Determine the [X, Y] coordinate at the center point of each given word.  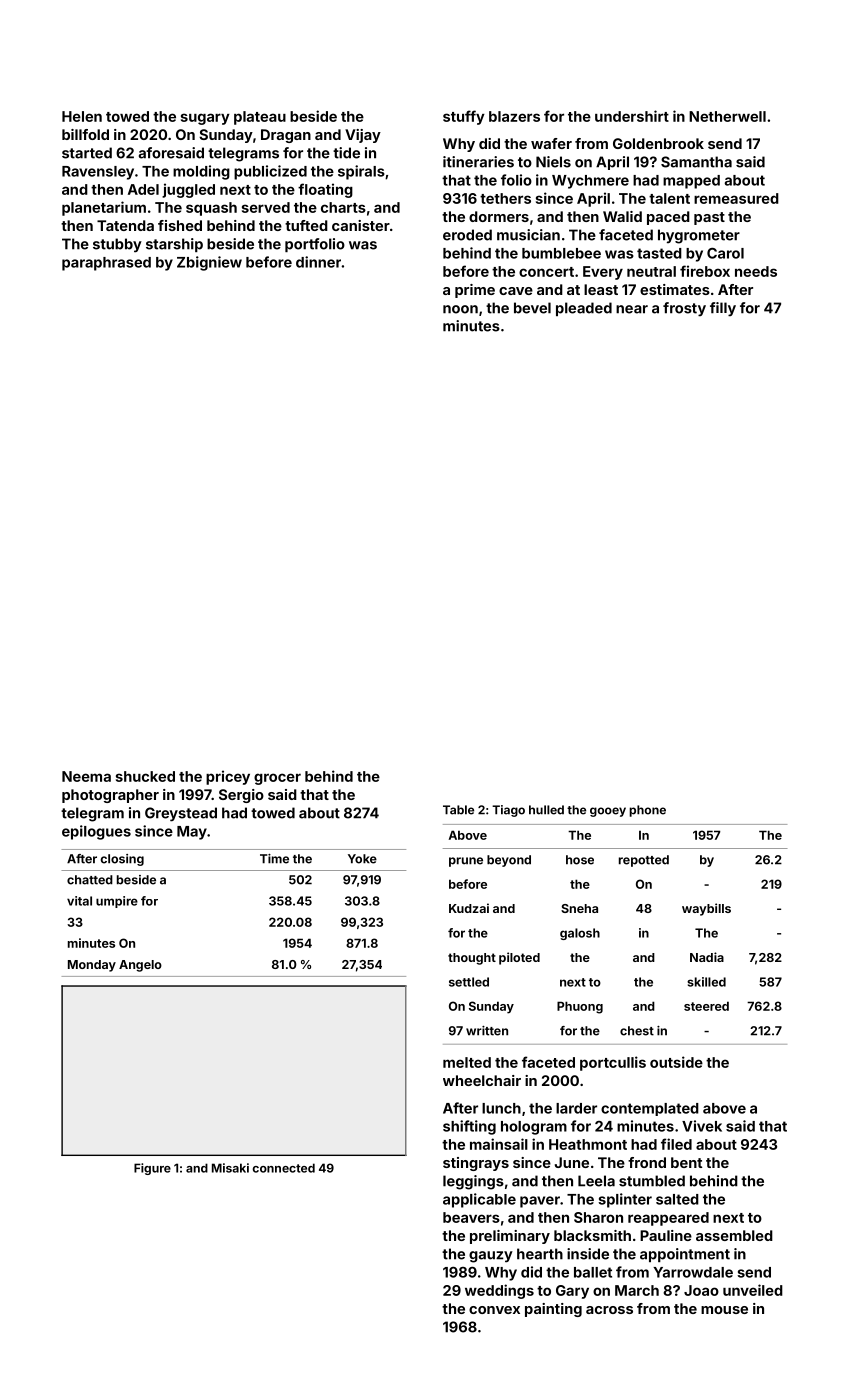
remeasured [736, 198]
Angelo [140, 966]
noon [460, 309]
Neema [86, 776]
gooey [608, 812]
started [87, 153]
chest [637, 1031]
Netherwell [727, 116]
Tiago [508, 811]
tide [346, 153]
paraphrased [106, 264]
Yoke [362, 859]
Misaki [230, 1168]
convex [494, 1310]
